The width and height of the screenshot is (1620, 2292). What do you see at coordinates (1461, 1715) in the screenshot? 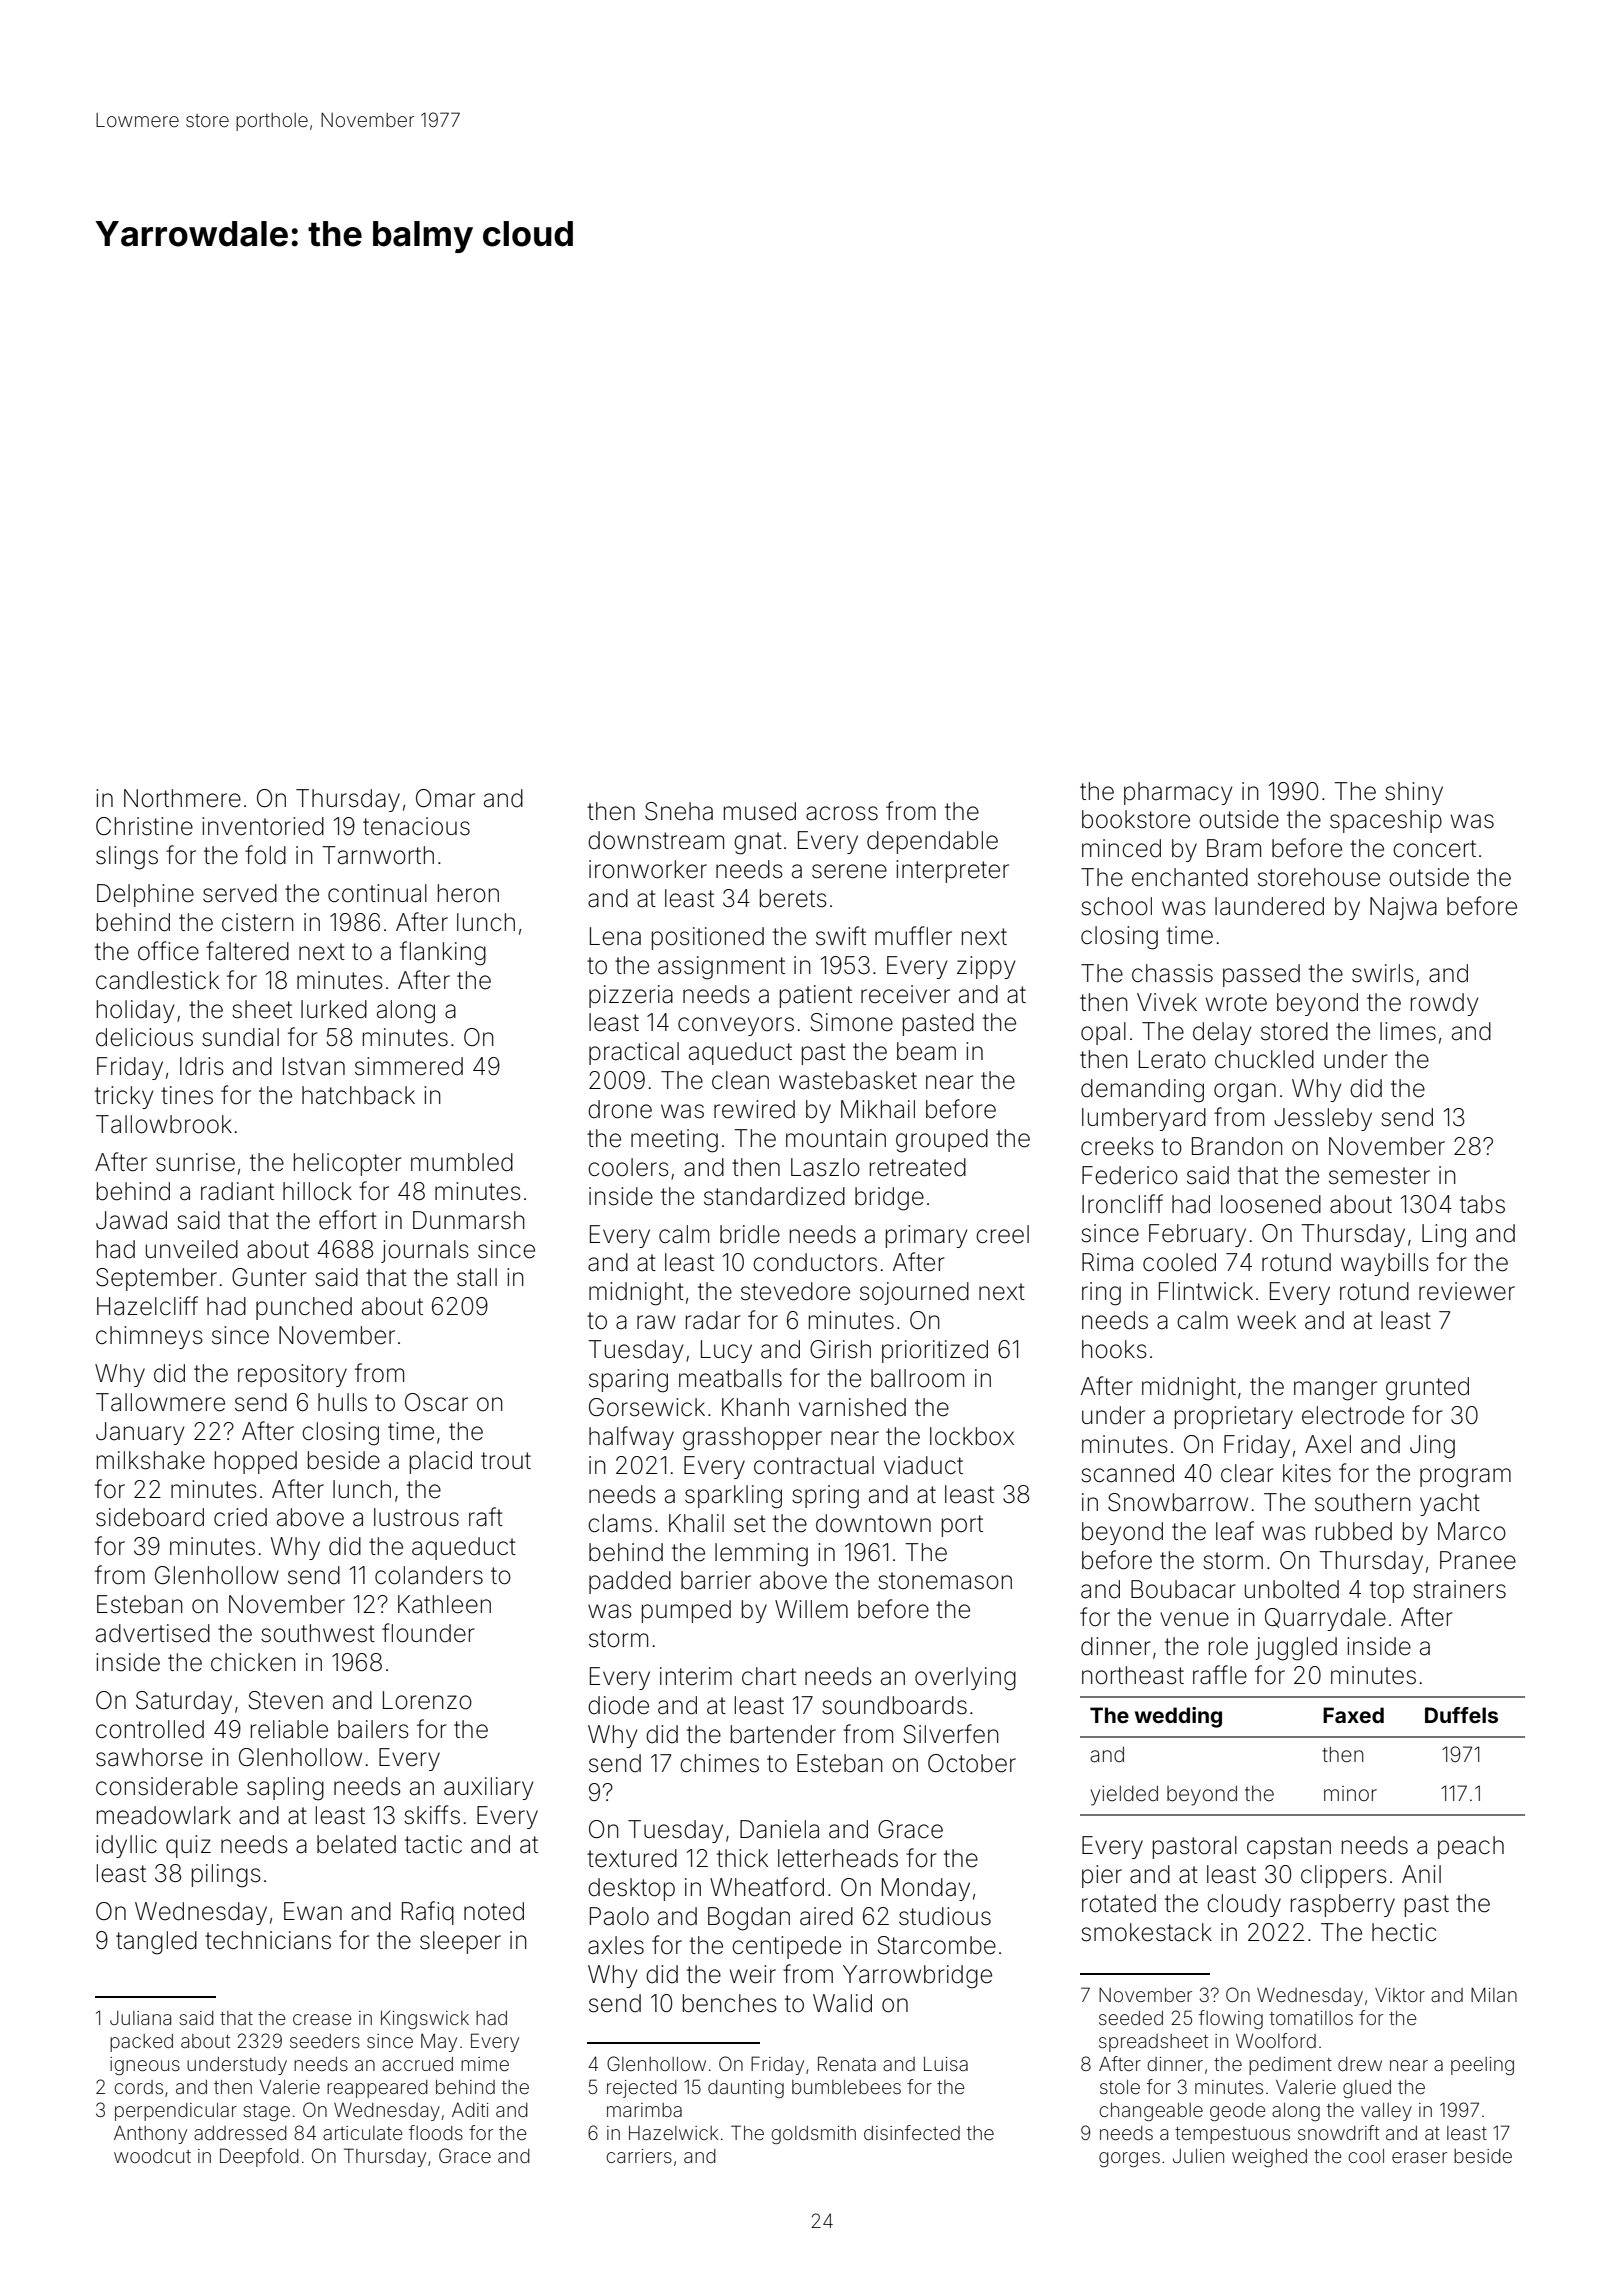
I see `Duffels` at bounding box center [1461, 1715].
